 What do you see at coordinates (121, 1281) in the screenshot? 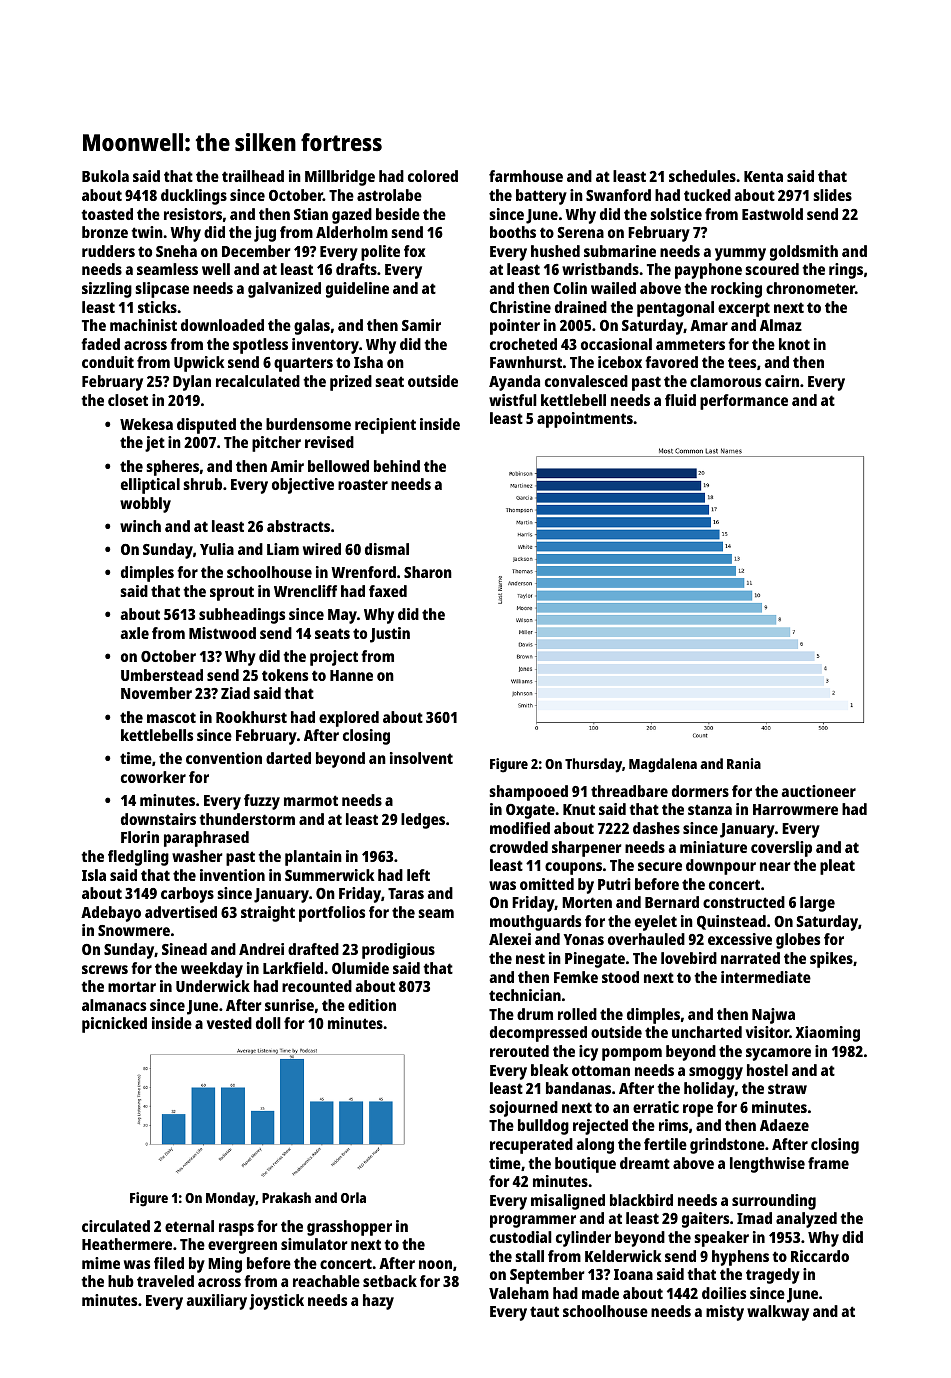
I see `hub` at bounding box center [121, 1281].
